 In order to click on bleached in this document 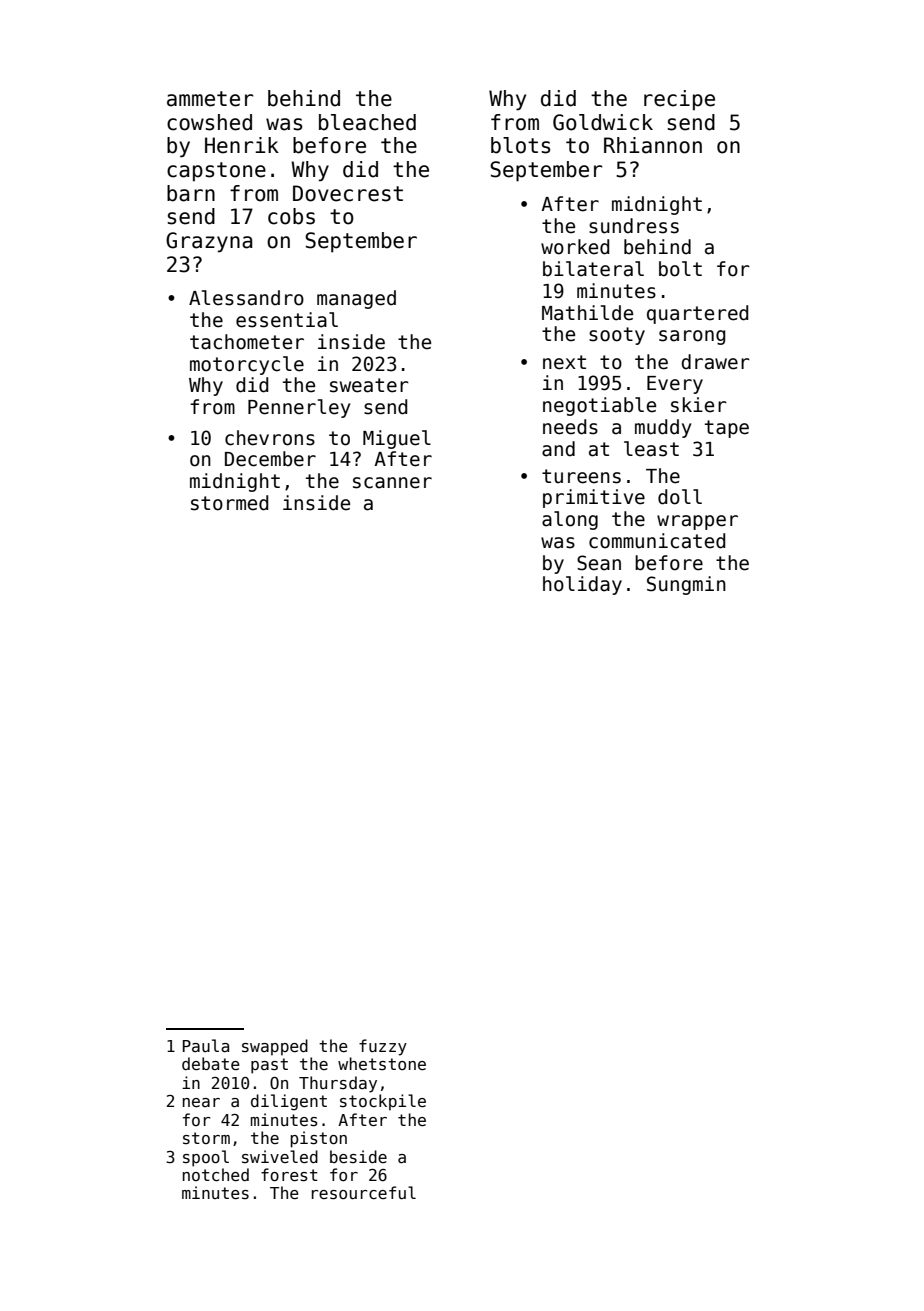, I will do `click(367, 122)`.
